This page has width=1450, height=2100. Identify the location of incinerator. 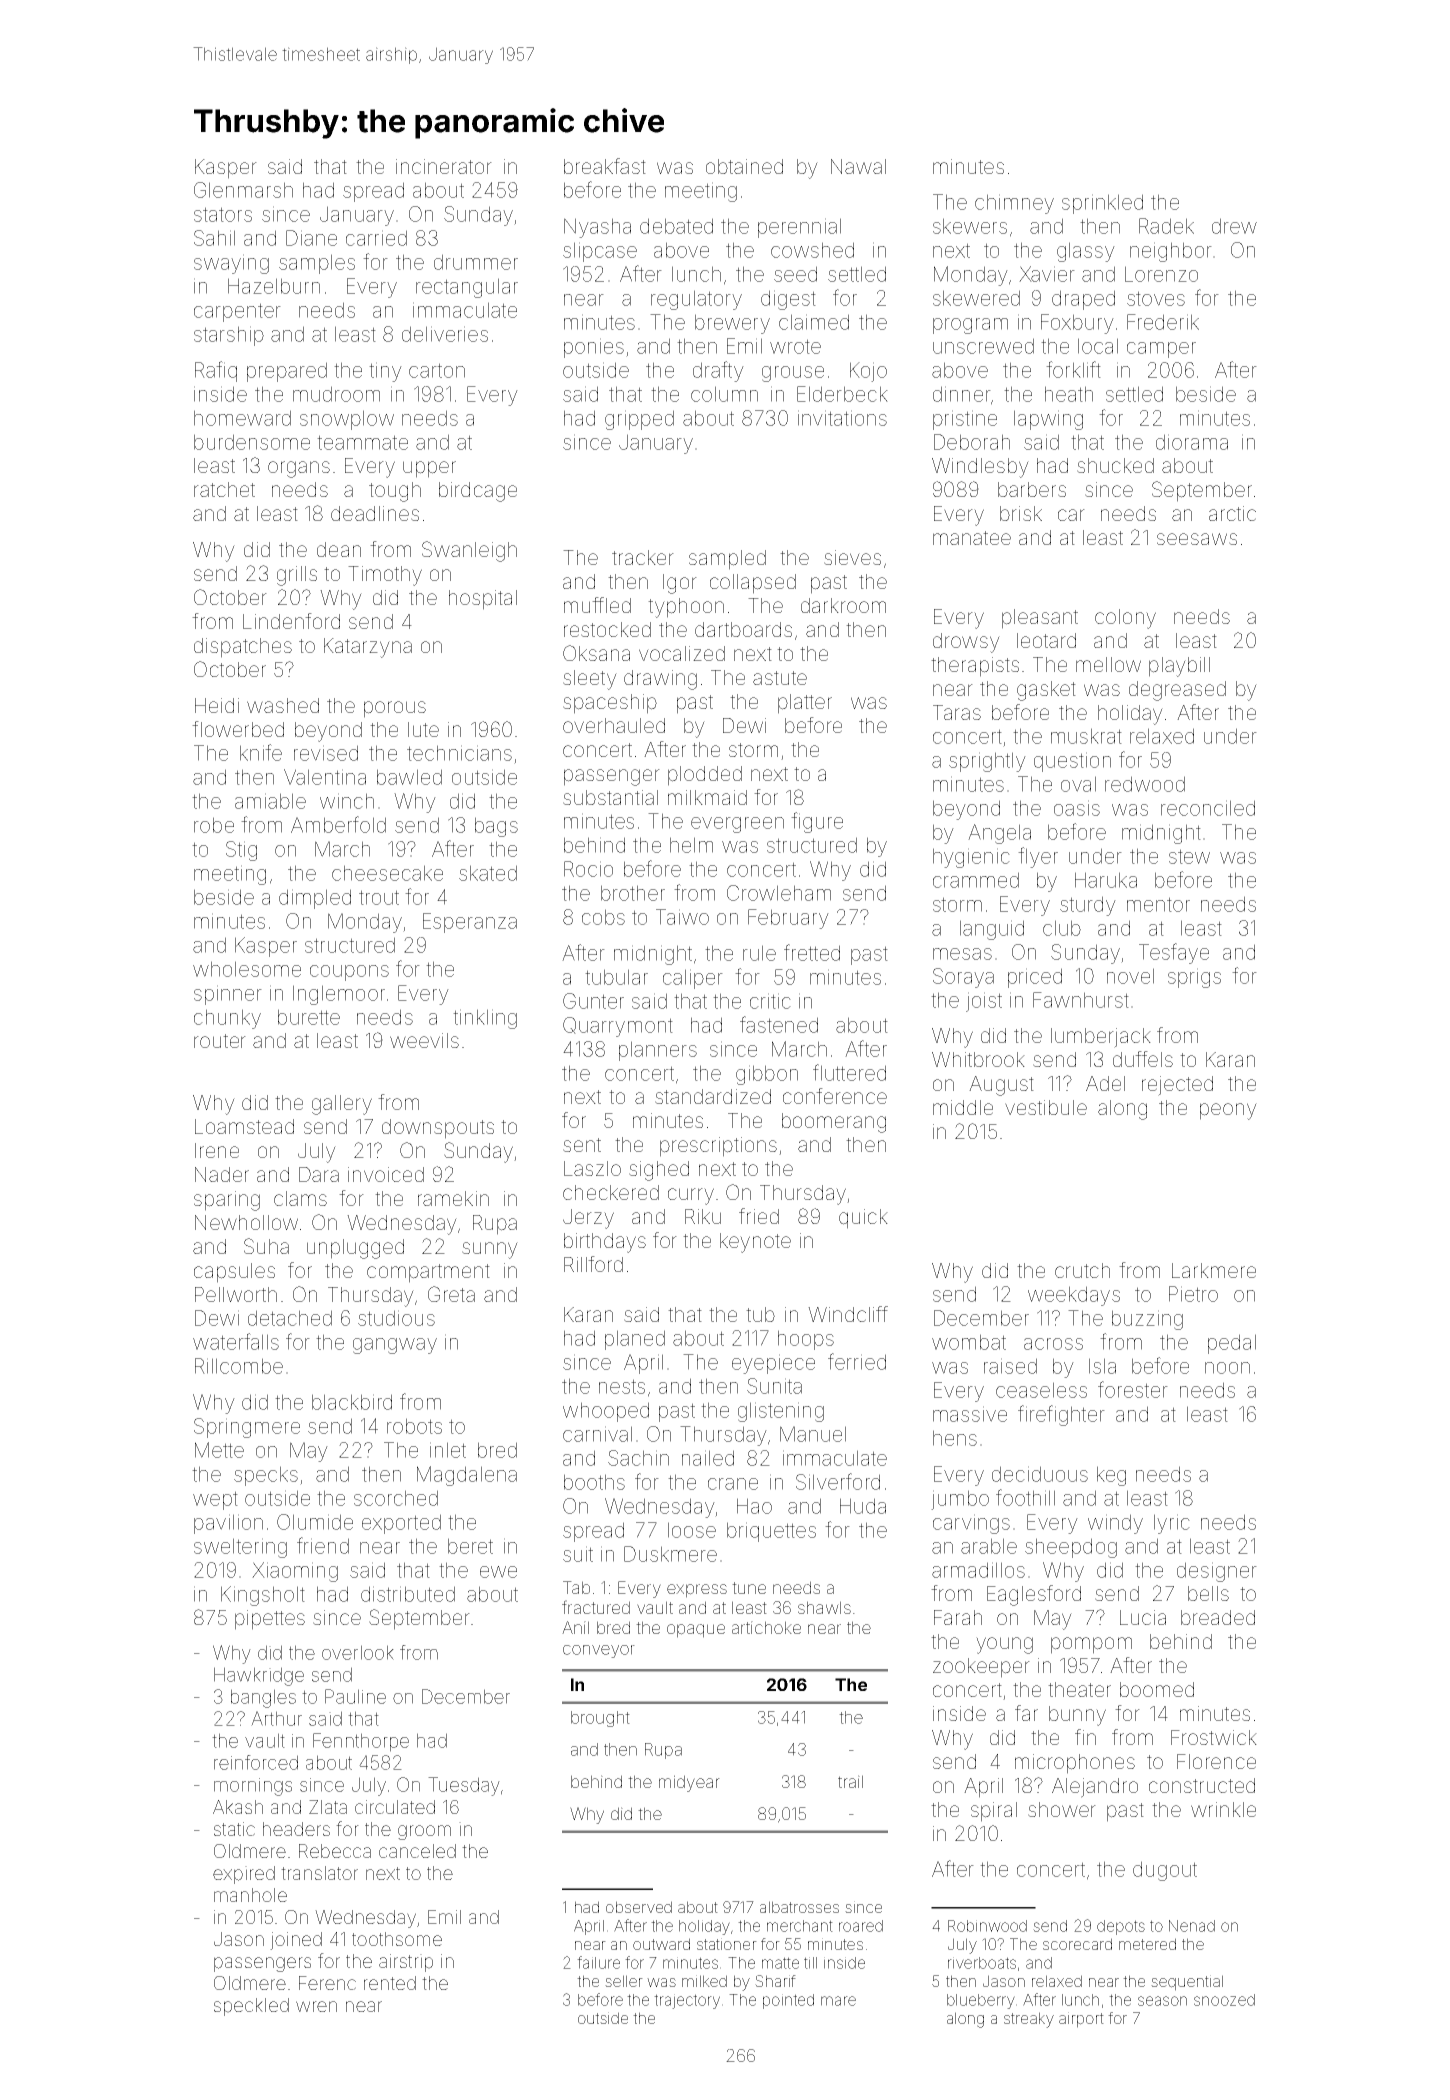
(444, 166).
